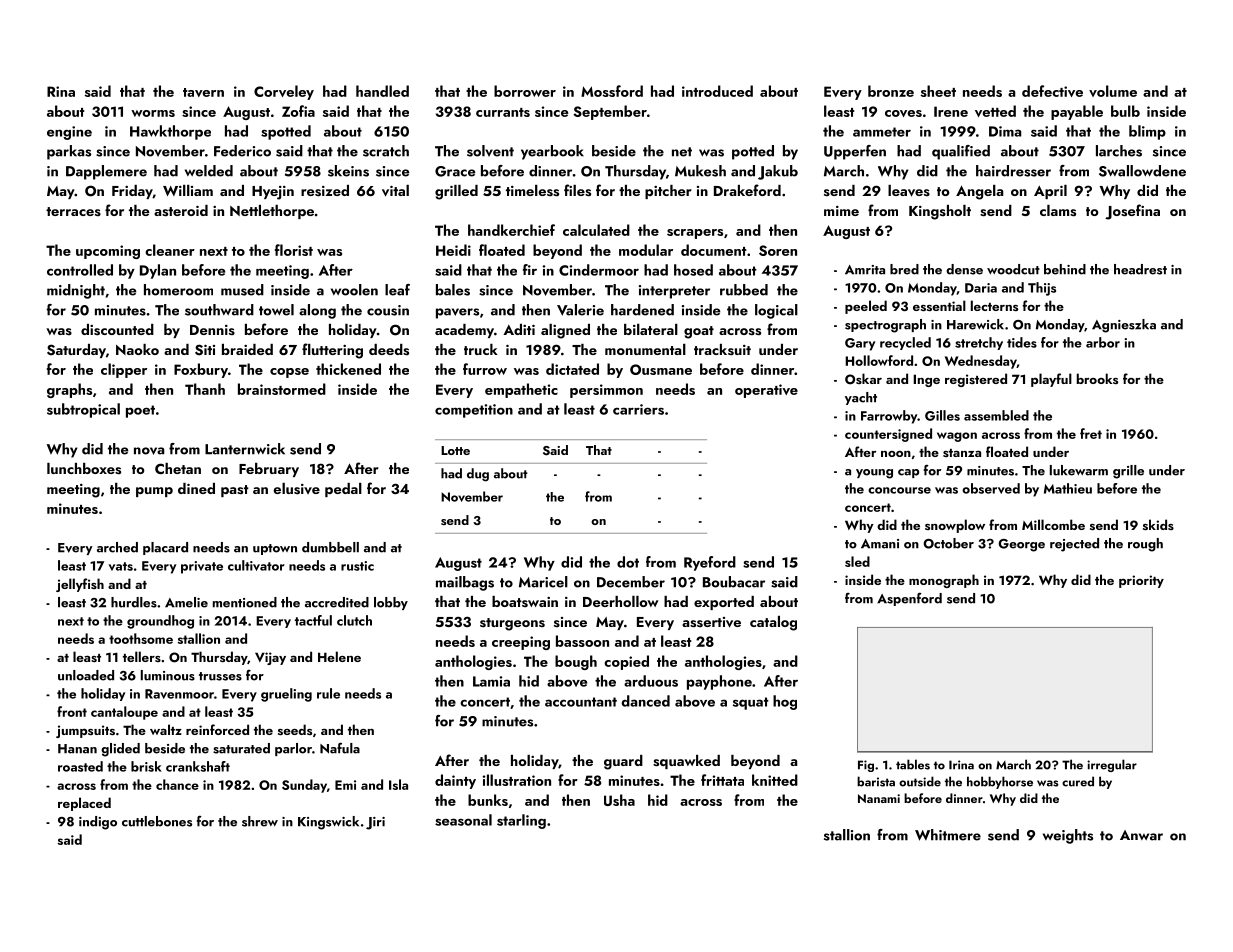 The image size is (1233, 952). I want to click on defective, so click(1052, 91).
